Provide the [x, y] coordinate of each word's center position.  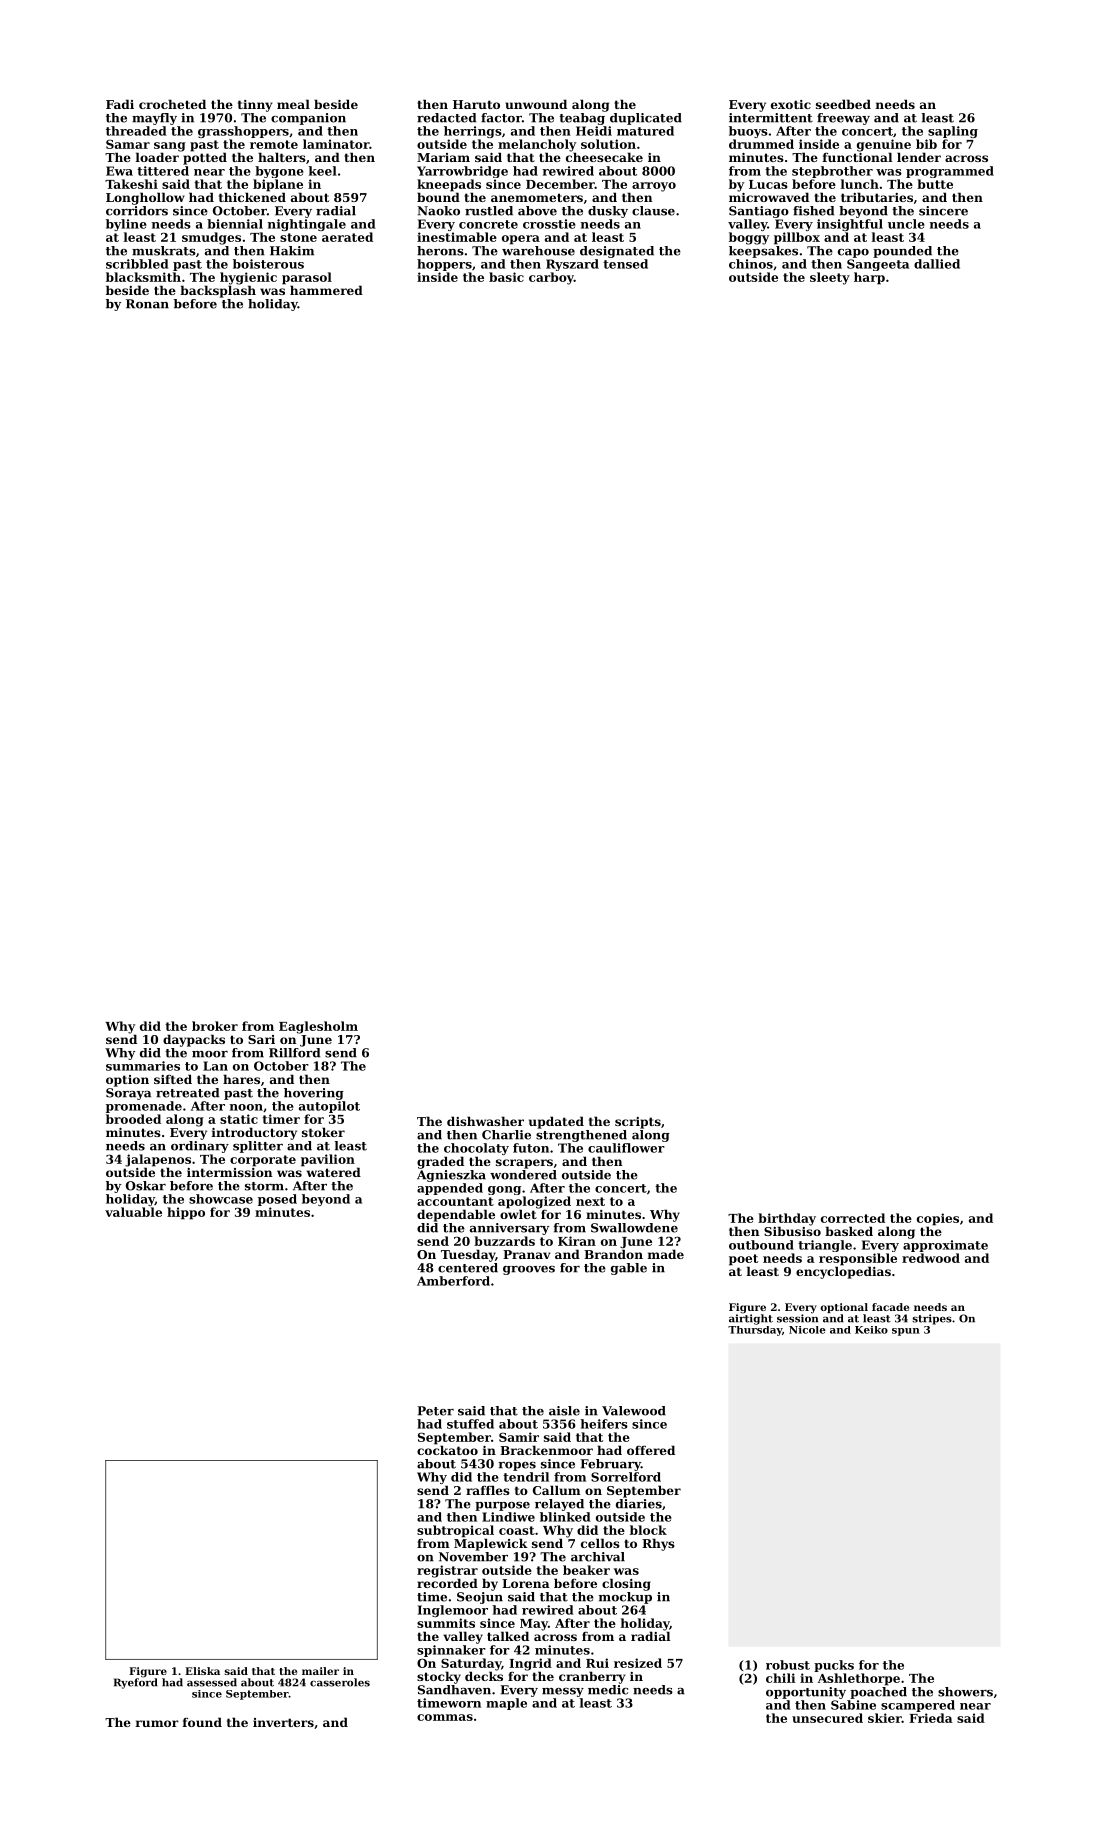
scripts [638, 1123]
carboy [551, 278]
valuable [133, 1212]
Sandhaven [454, 1690]
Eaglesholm [318, 1027]
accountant [455, 1201]
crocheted [172, 104]
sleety [830, 278]
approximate [945, 1246]
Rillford [294, 1053]
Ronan [147, 304]
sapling [953, 132]
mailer [320, 1671]
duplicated [646, 119]
